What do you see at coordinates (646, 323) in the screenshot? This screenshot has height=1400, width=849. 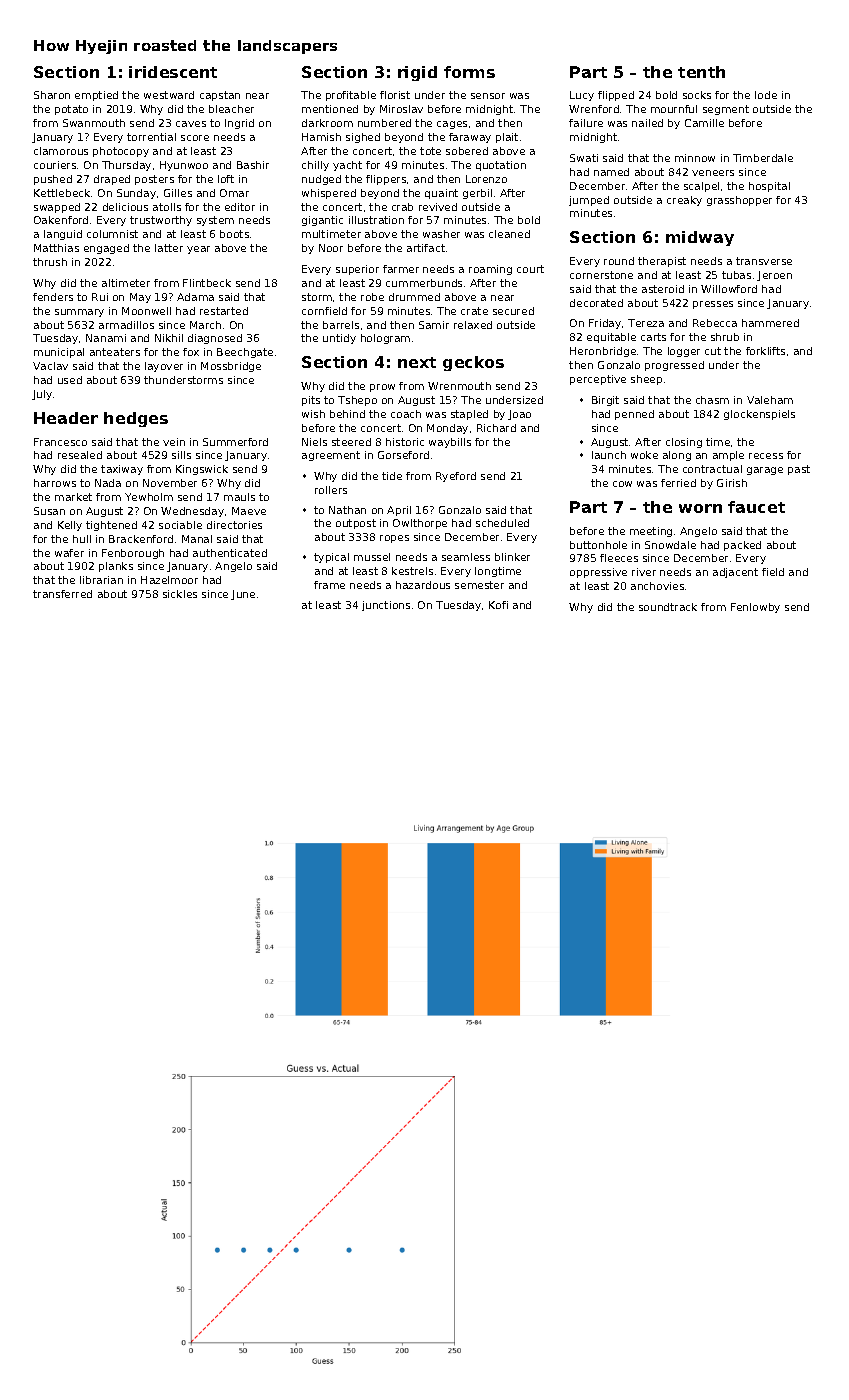 I see `Tereza` at bounding box center [646, 323].
